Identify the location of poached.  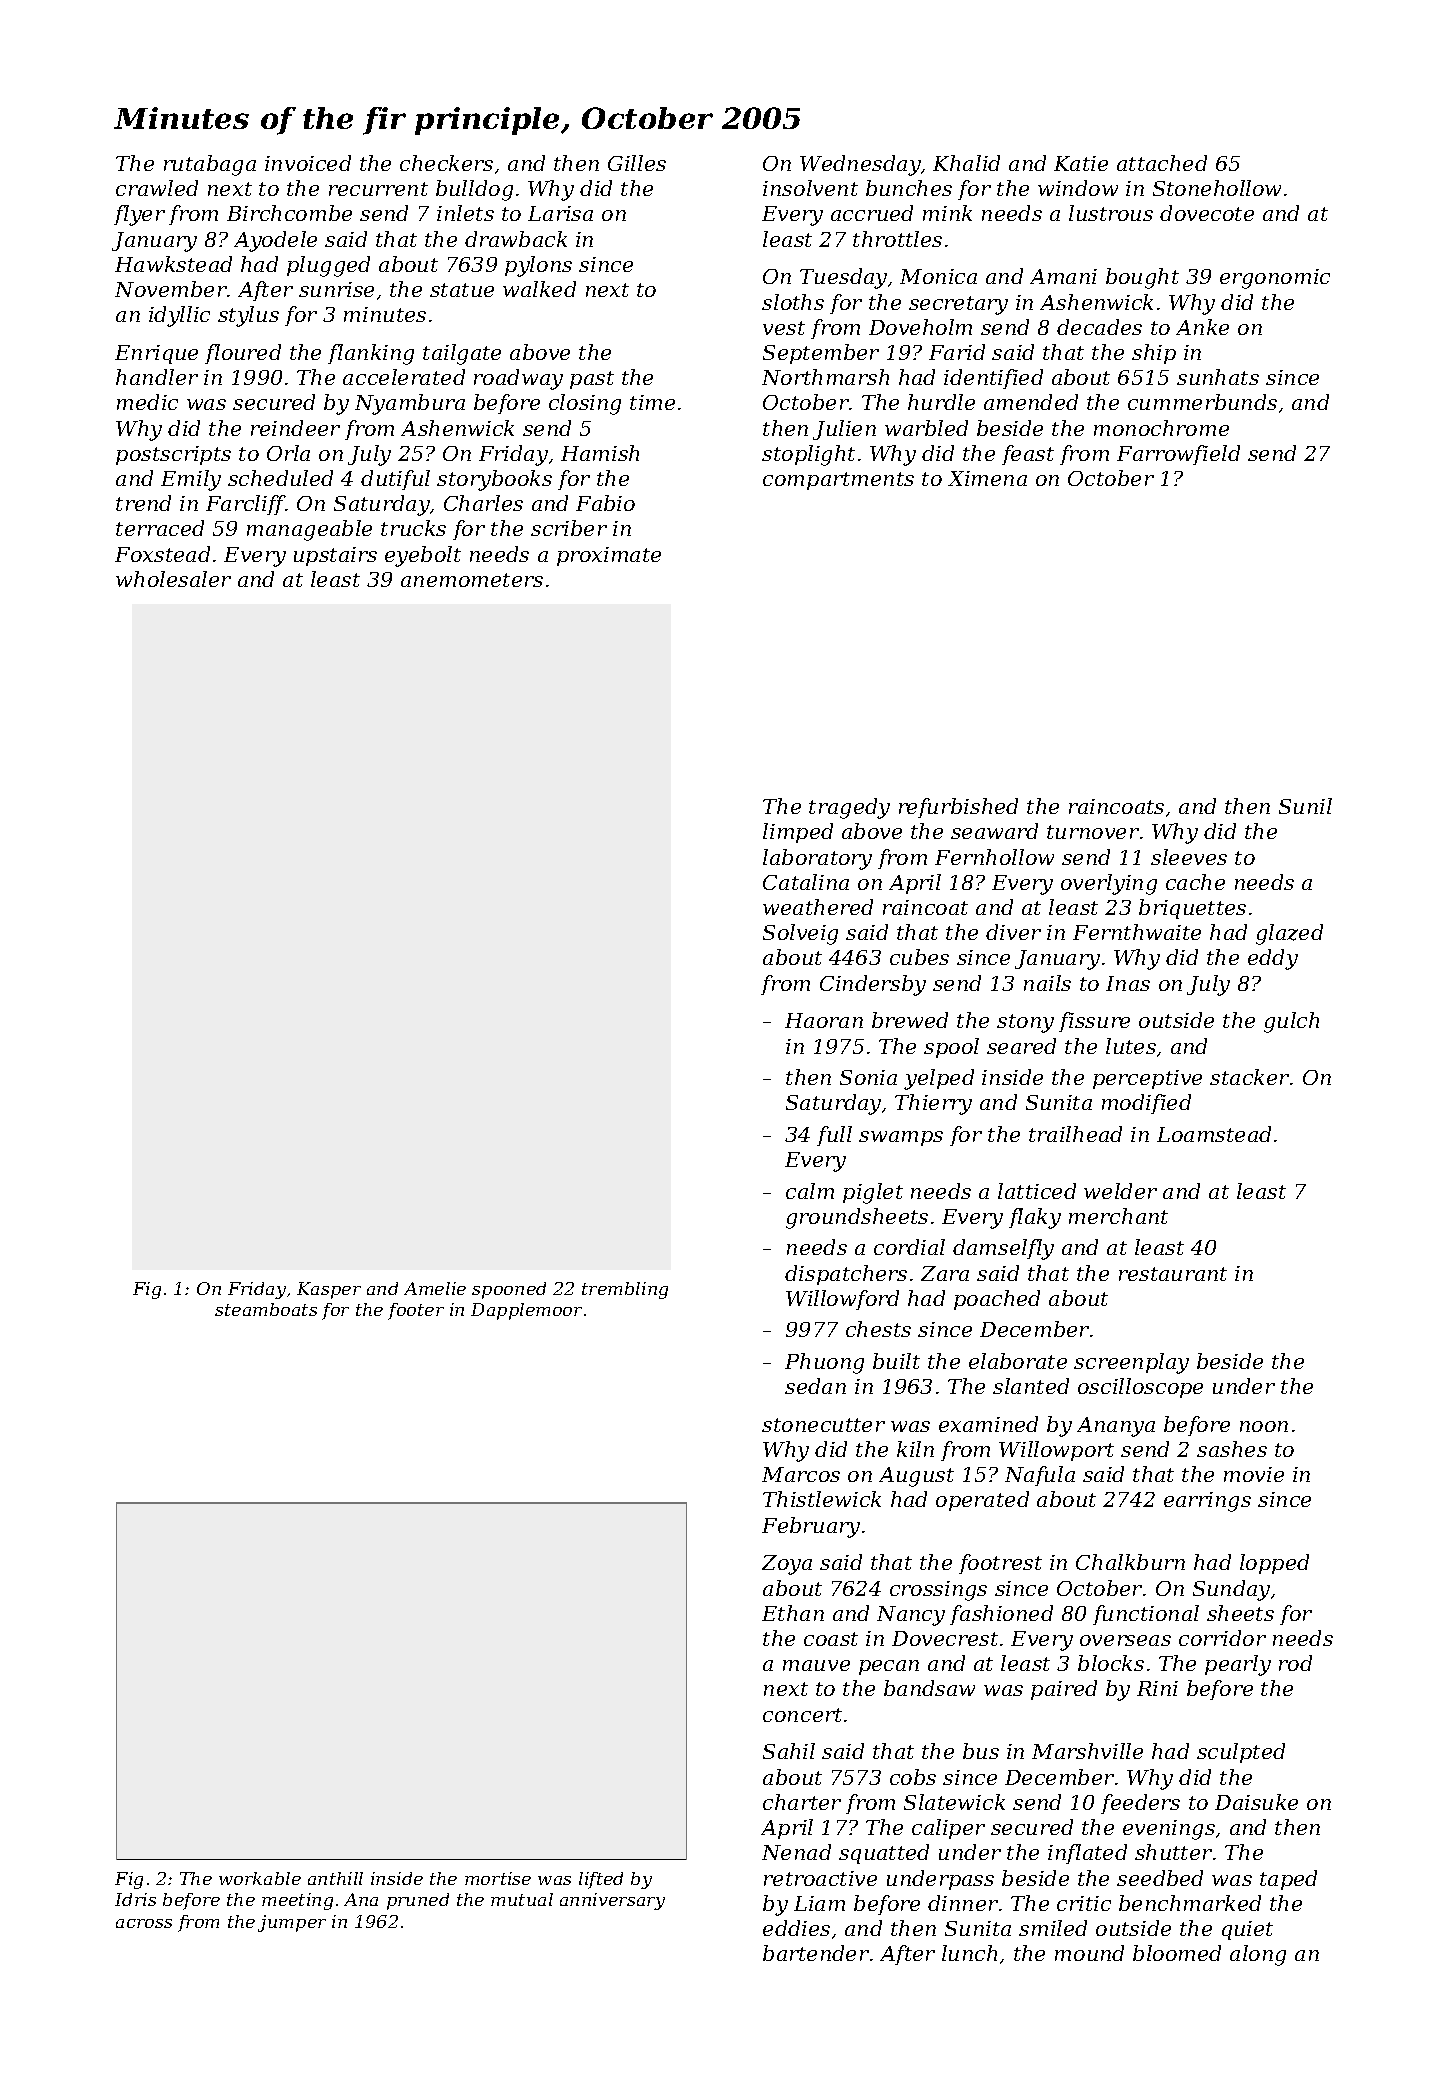
(997, 1300).
